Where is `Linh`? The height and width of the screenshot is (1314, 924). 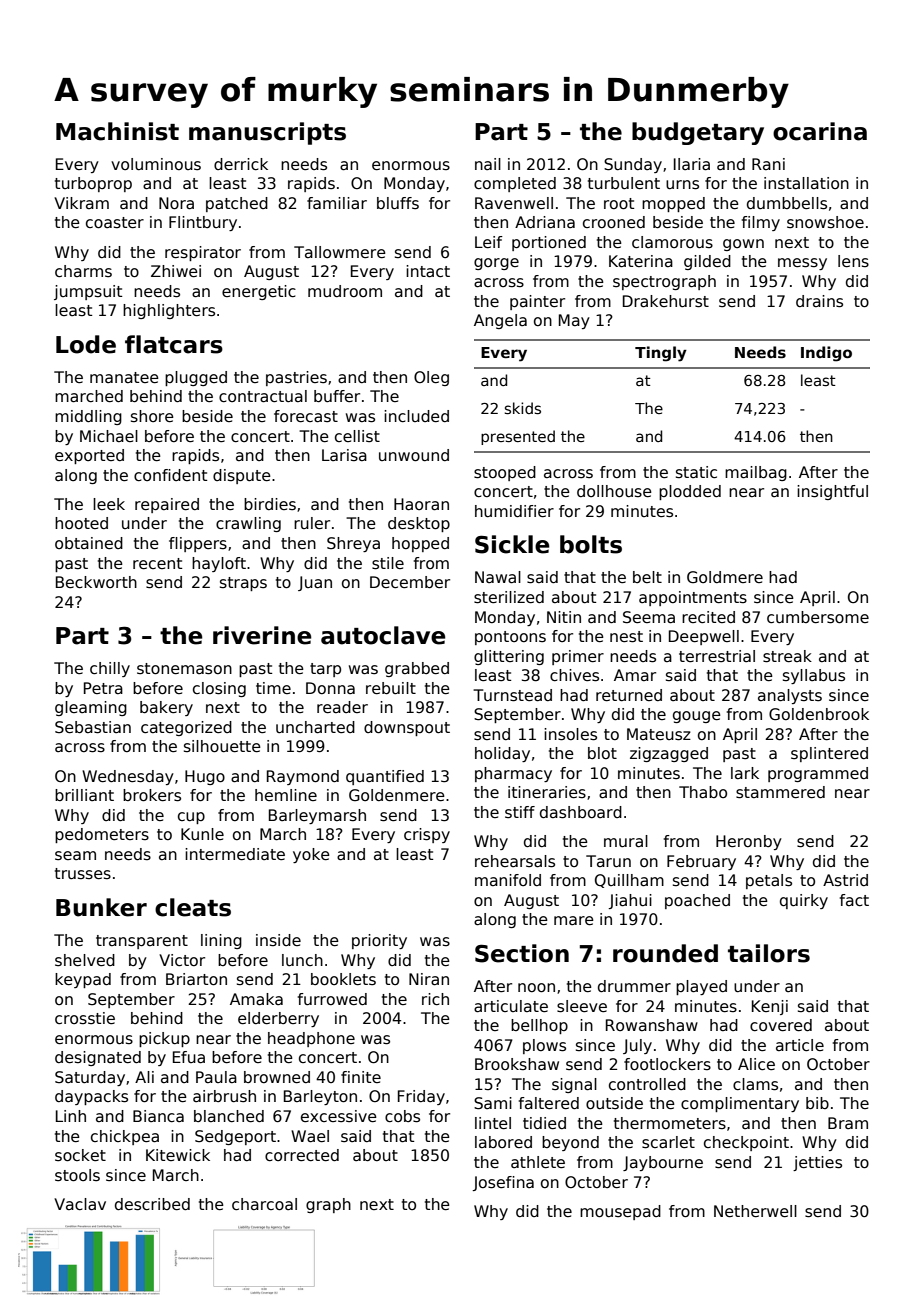 Linh is located at coordinates (71, 1116).
